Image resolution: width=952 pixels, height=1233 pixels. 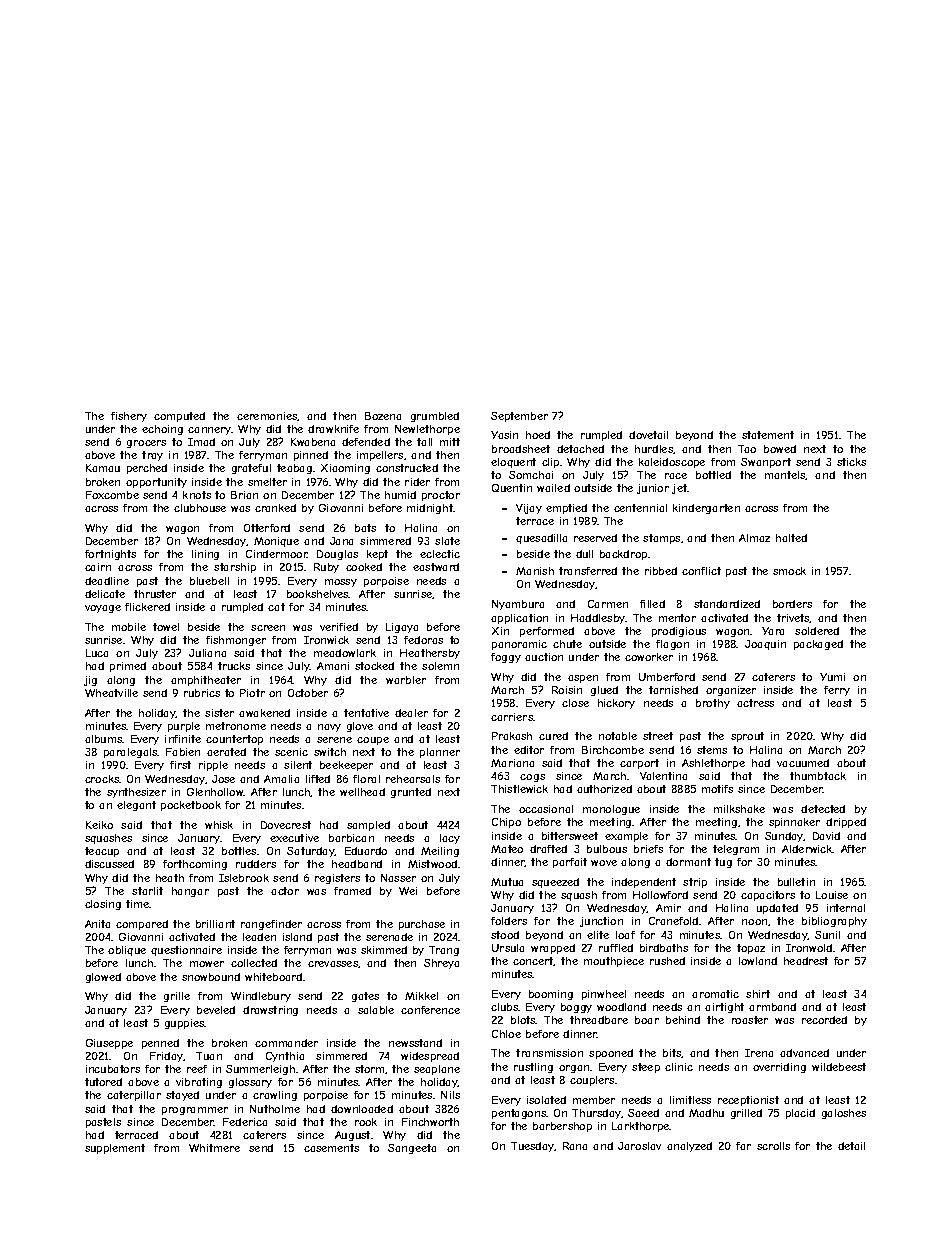 What do you see at coordinates (747, 449) in the image?
I see `Tao` at bounding box center [747, 449].
